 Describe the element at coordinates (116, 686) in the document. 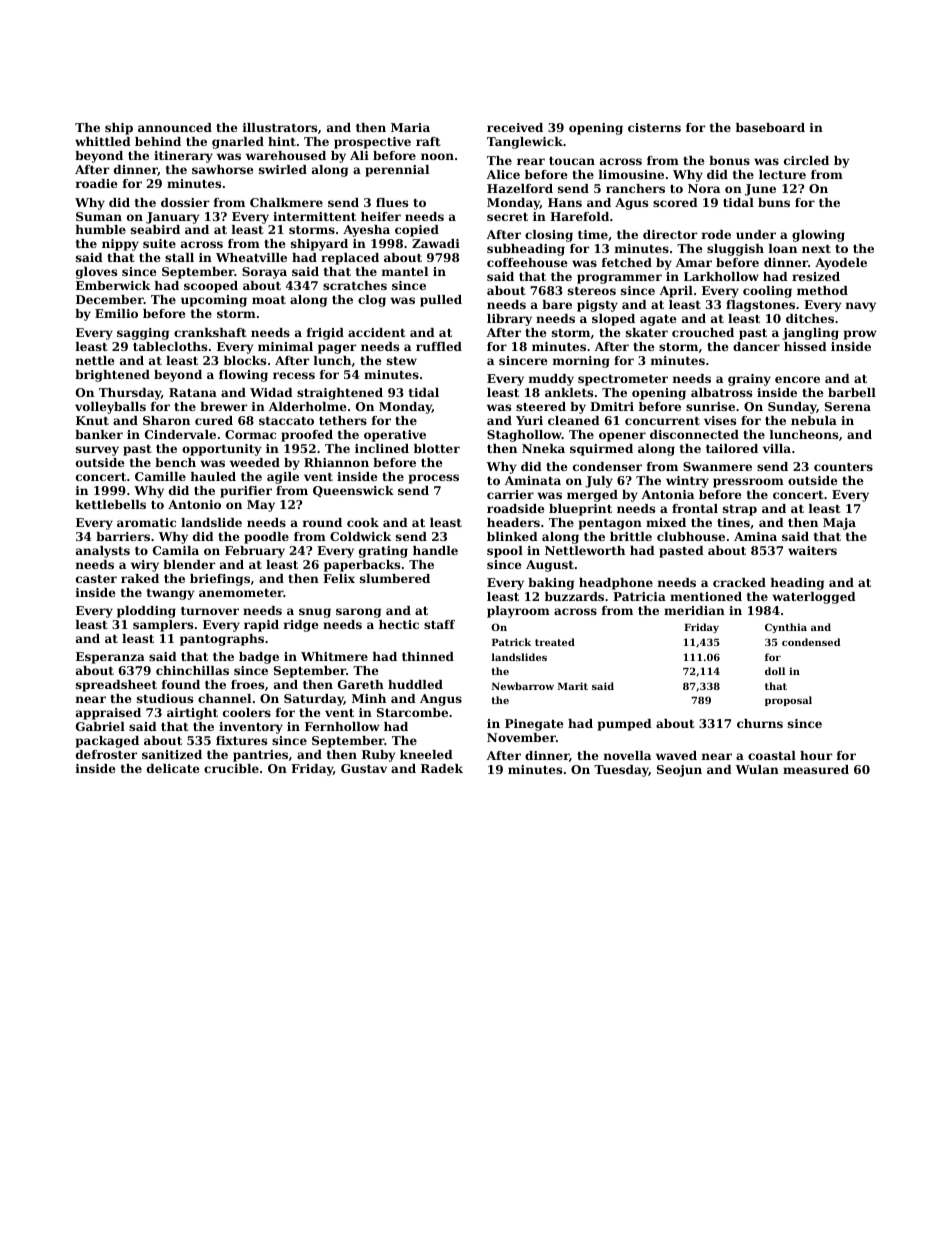

I see `spreadsheet` at that location.
